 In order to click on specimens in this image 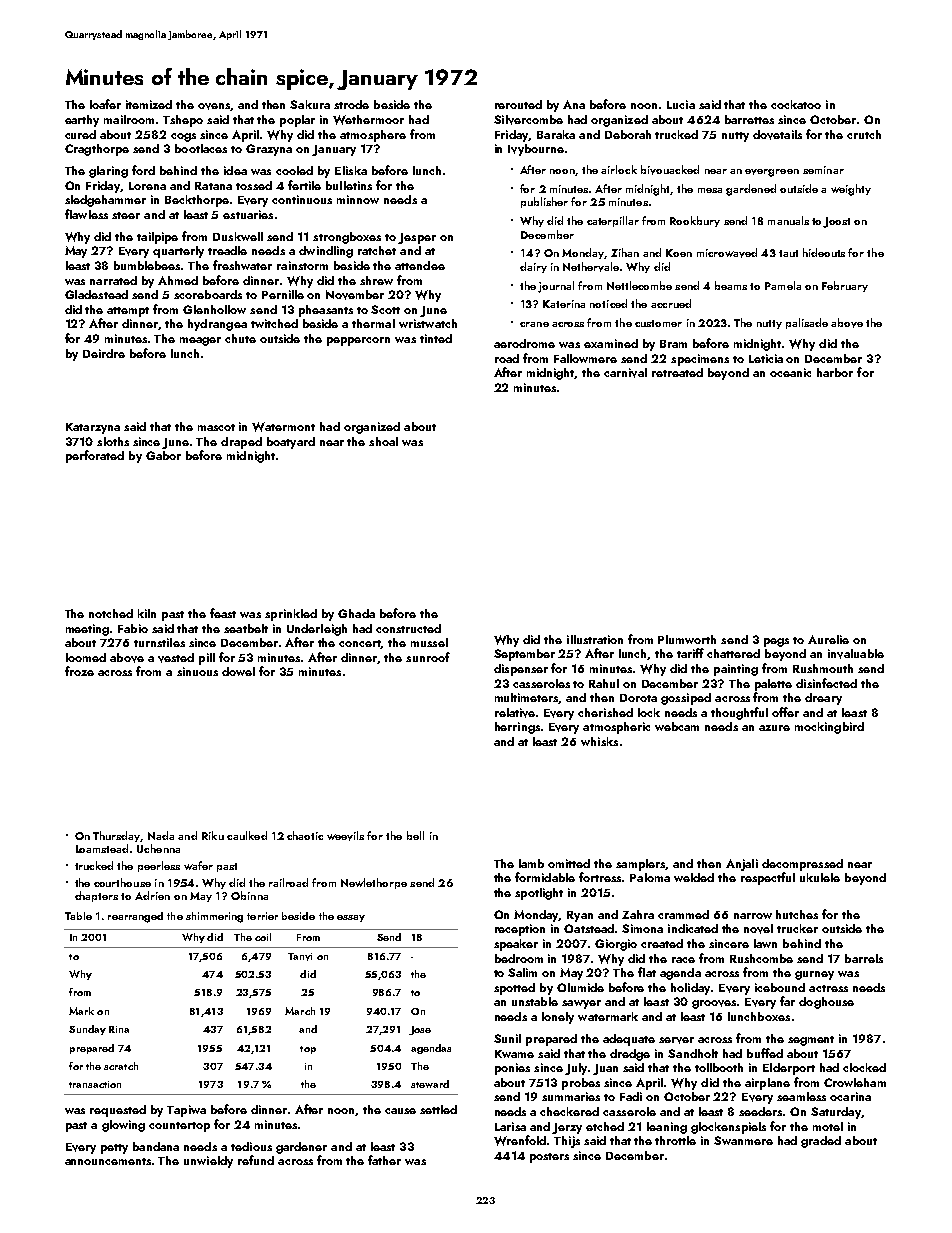, I will do `click(700, 360)`.
